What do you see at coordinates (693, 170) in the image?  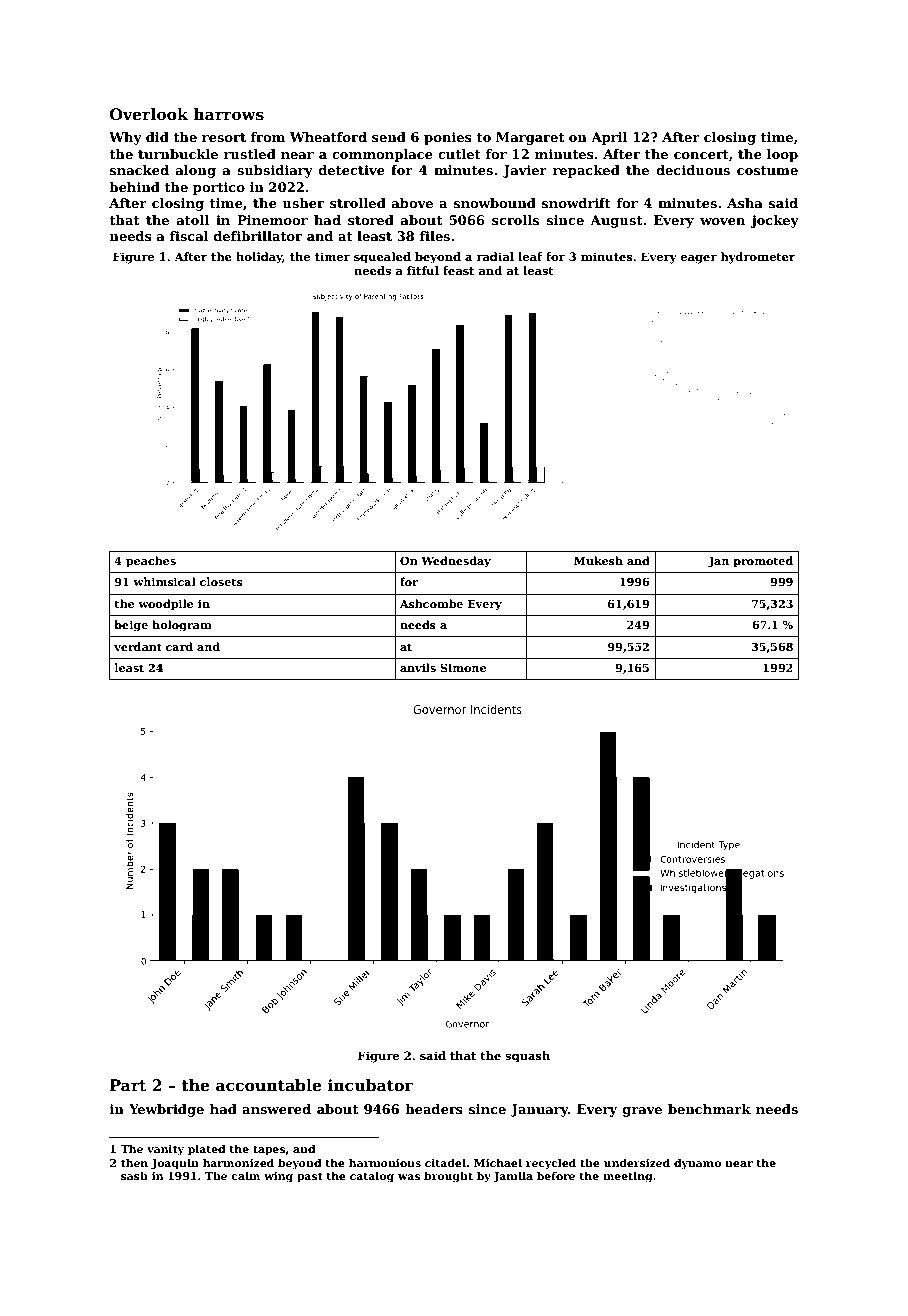 I see `deciduous` at bounding box center [693, 170].
